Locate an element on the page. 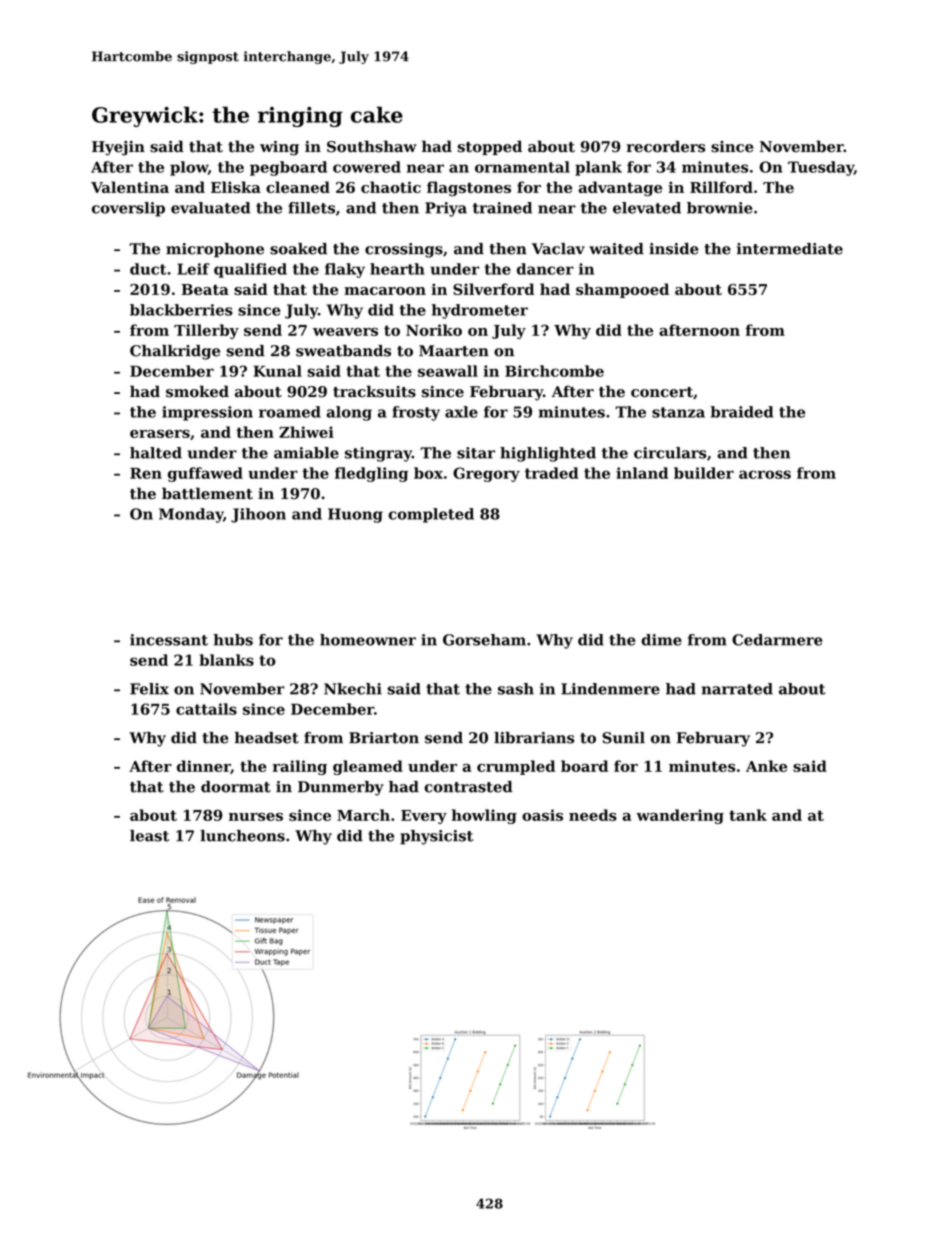  Cedarmere is located at coordinates (777, 640).
